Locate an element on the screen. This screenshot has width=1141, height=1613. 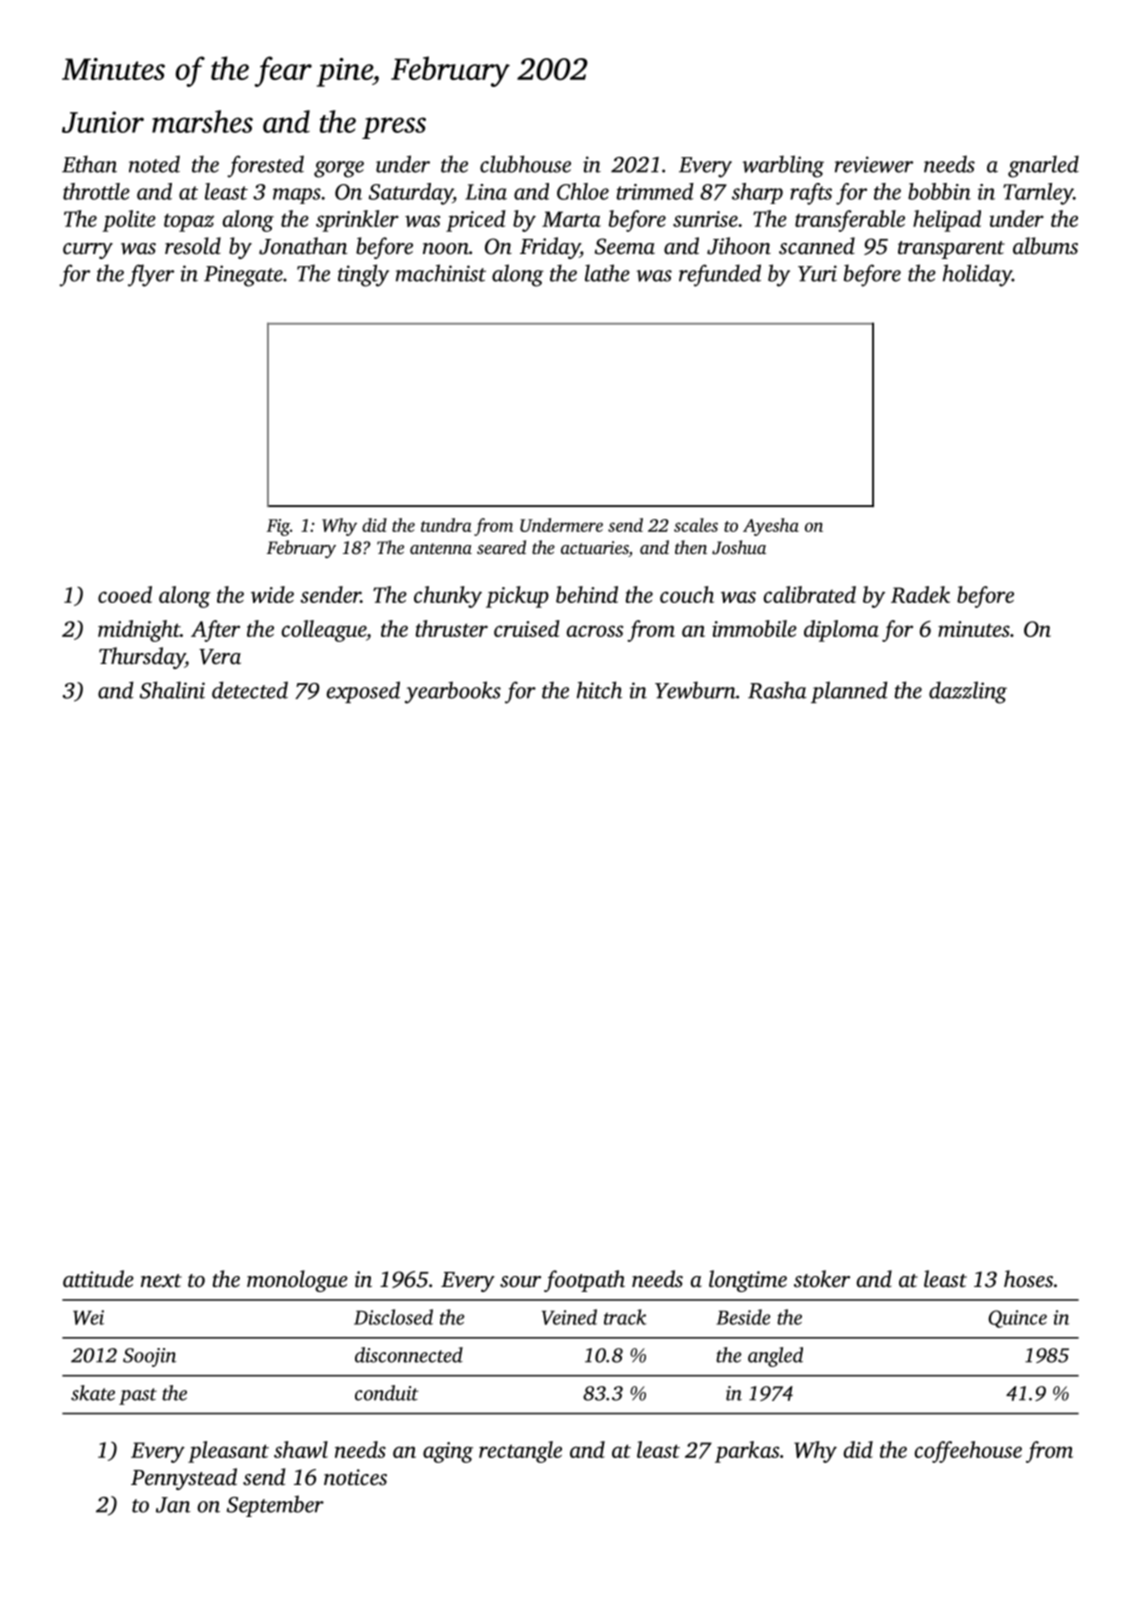
Vera is located at coordinates (220, 657).
